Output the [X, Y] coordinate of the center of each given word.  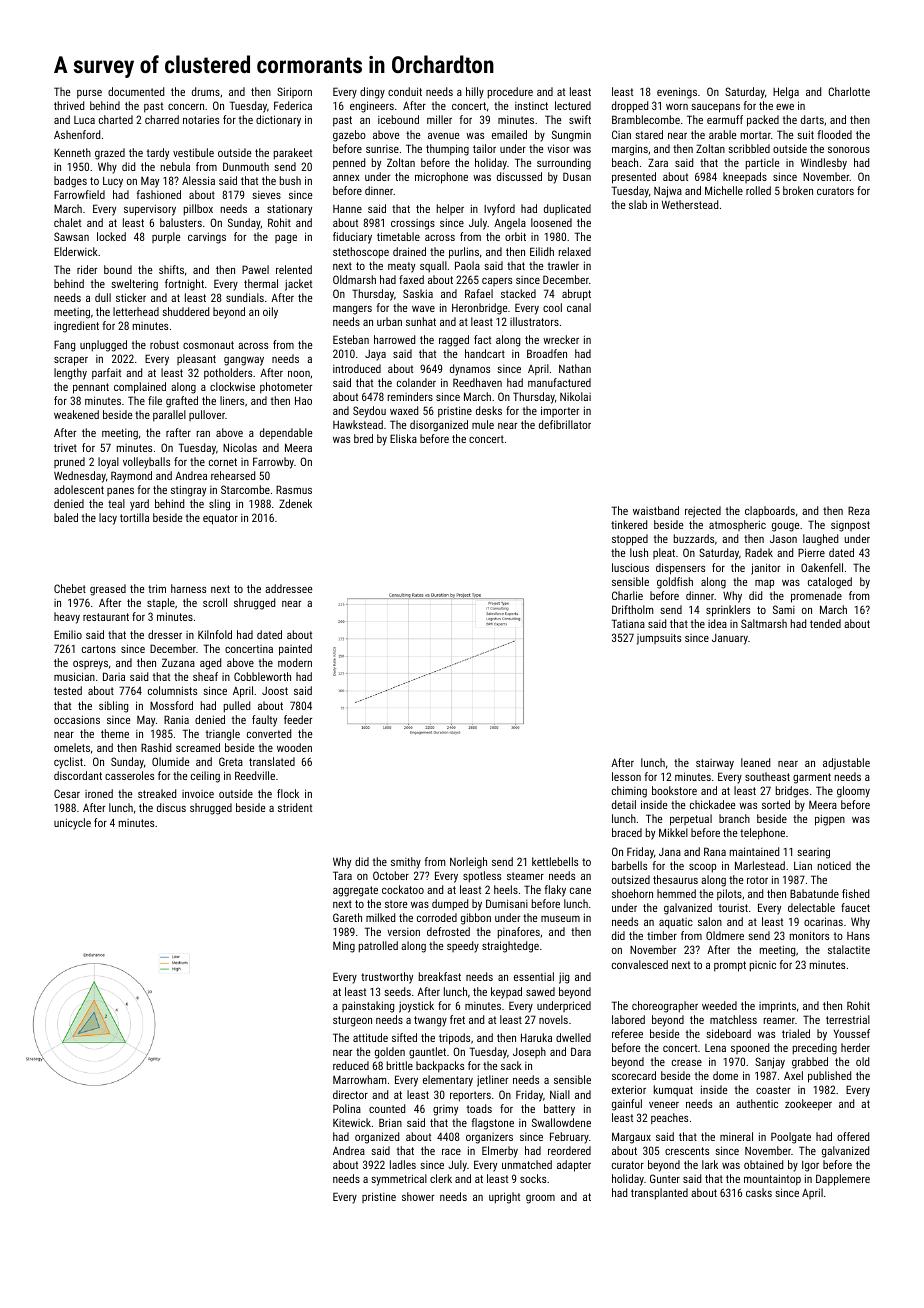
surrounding [564, 164]
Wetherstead [690, 204]
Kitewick [352, 1122]
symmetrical [399, 1180]
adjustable [846, 764]
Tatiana [628, 623]
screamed [198, 747]
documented [136, 91]
